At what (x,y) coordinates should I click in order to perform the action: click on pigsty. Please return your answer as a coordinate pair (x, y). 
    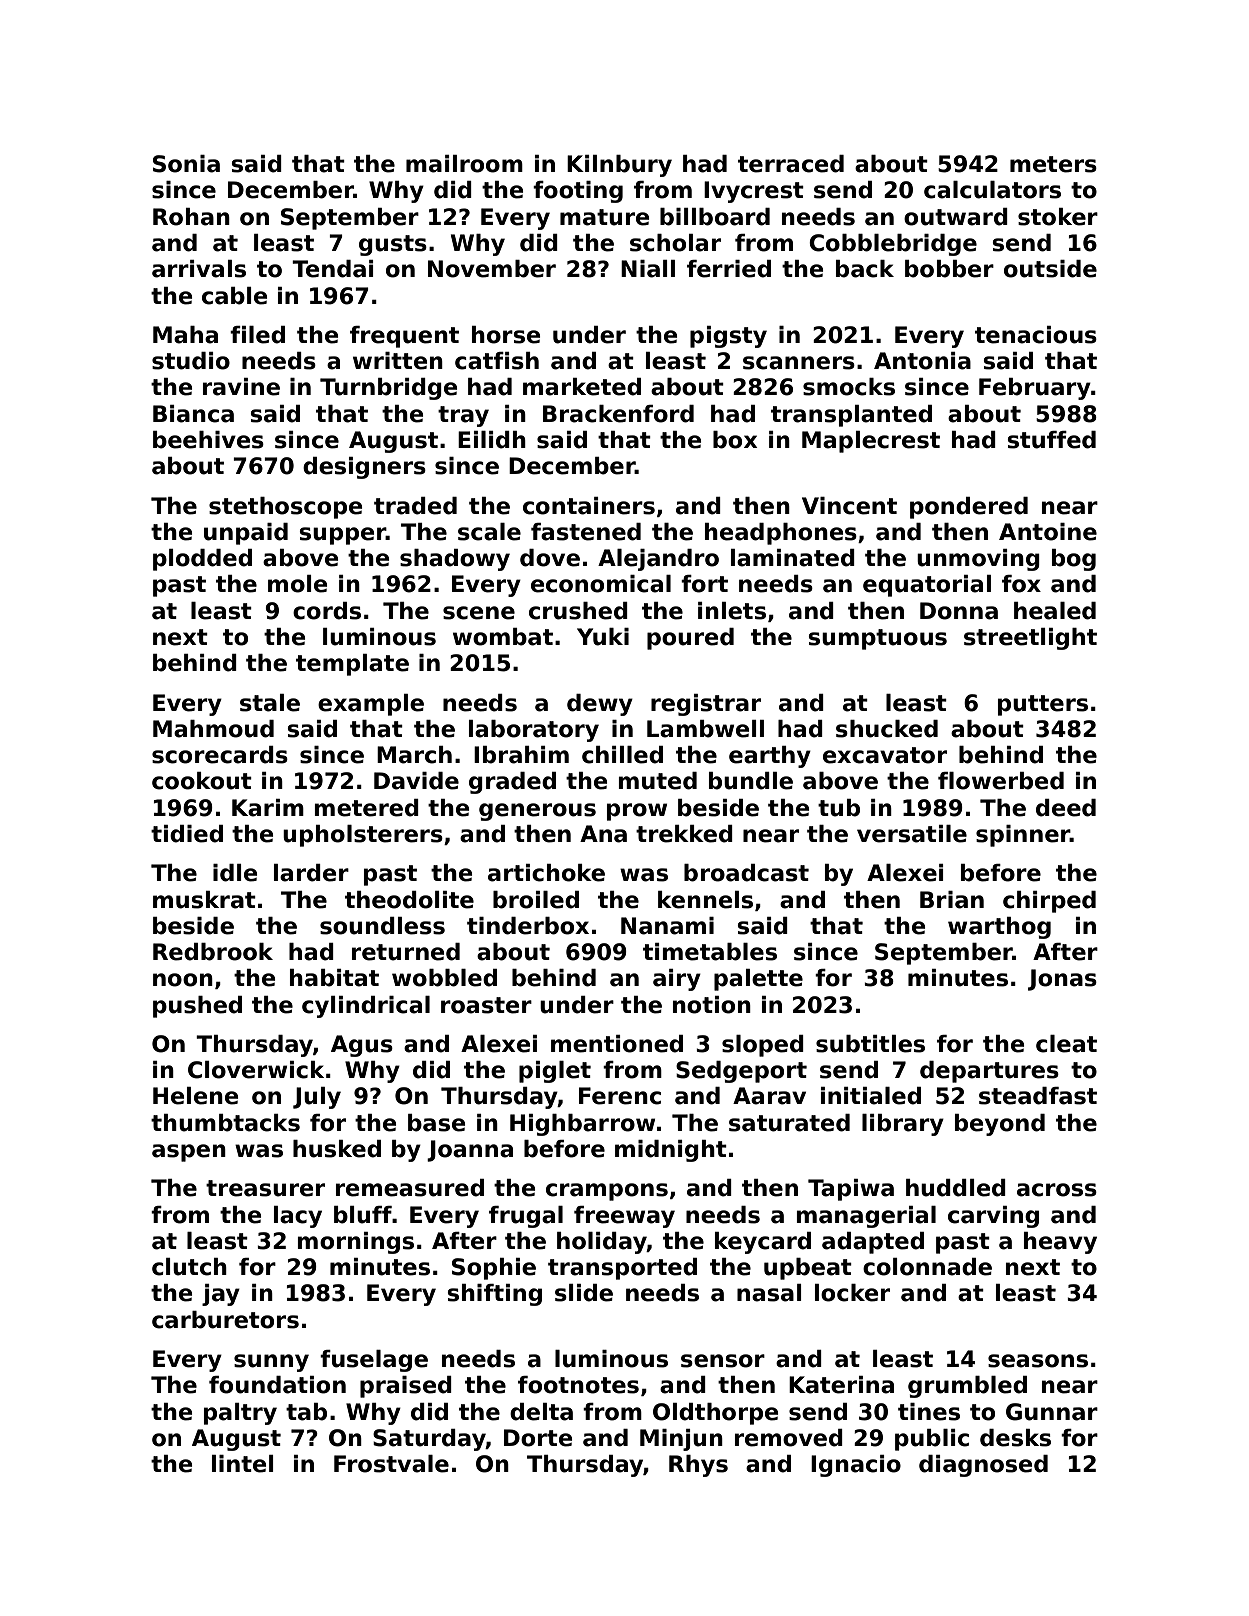
    Looking at the image, I should click on (728, 337).
